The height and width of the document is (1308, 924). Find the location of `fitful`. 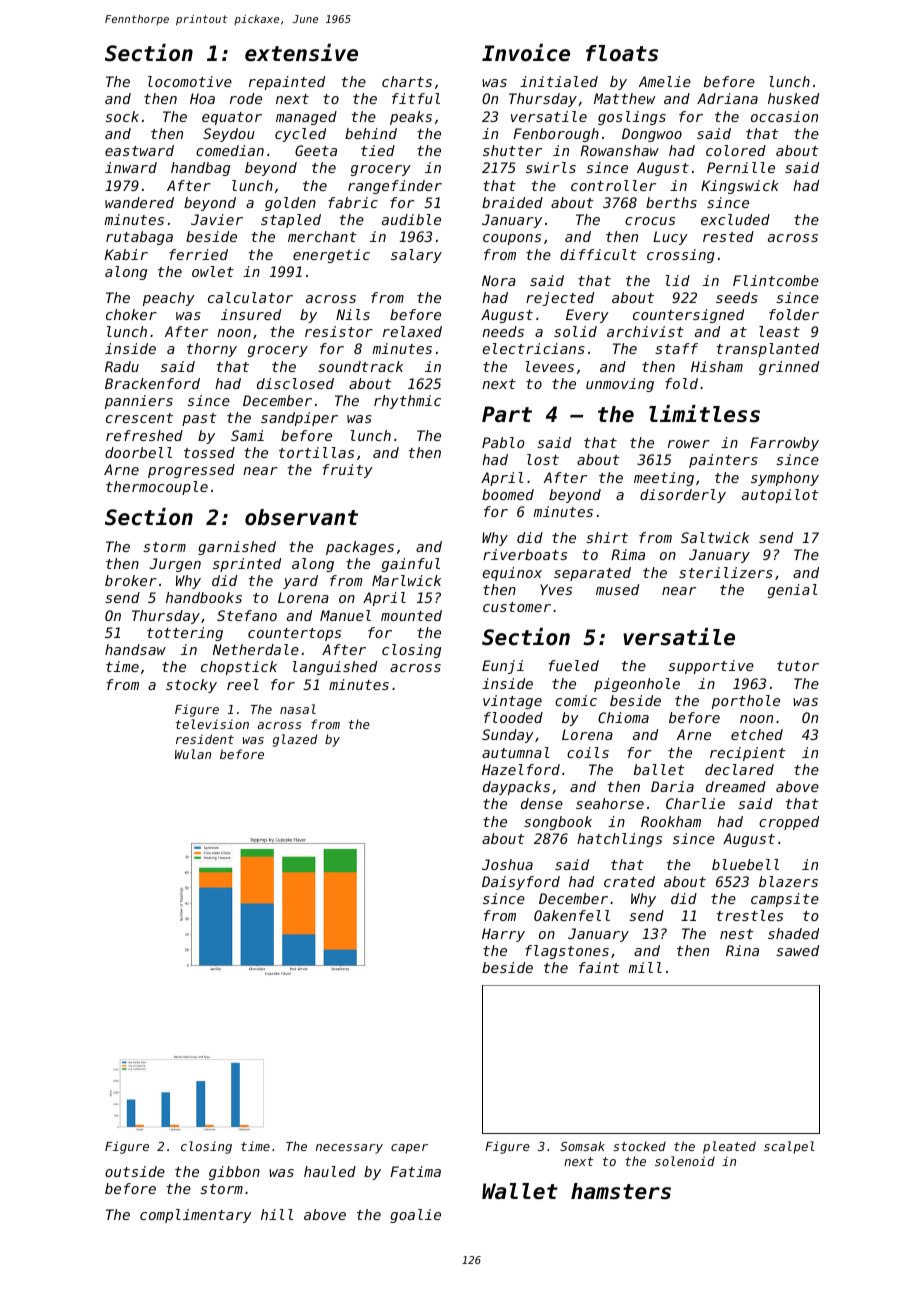

fitful is located at coordinates (416, 98).
